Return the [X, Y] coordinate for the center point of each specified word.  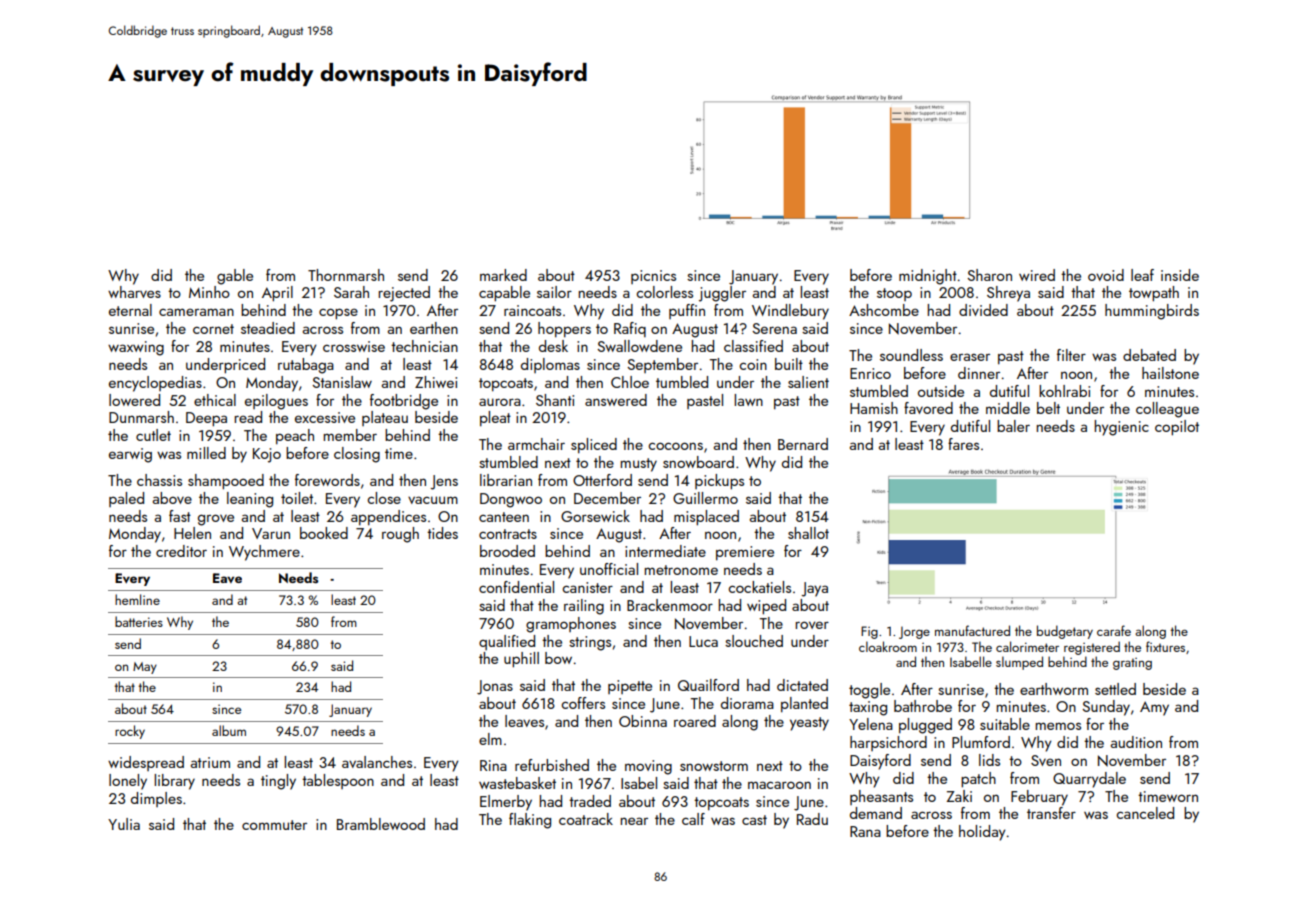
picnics [653, 277]
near [634, 821]
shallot [808, 533]
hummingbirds [1152, 312]
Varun [271, 533]
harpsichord [888, 743]
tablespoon [338, 781]
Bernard [803, 444]
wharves [134, 292]
